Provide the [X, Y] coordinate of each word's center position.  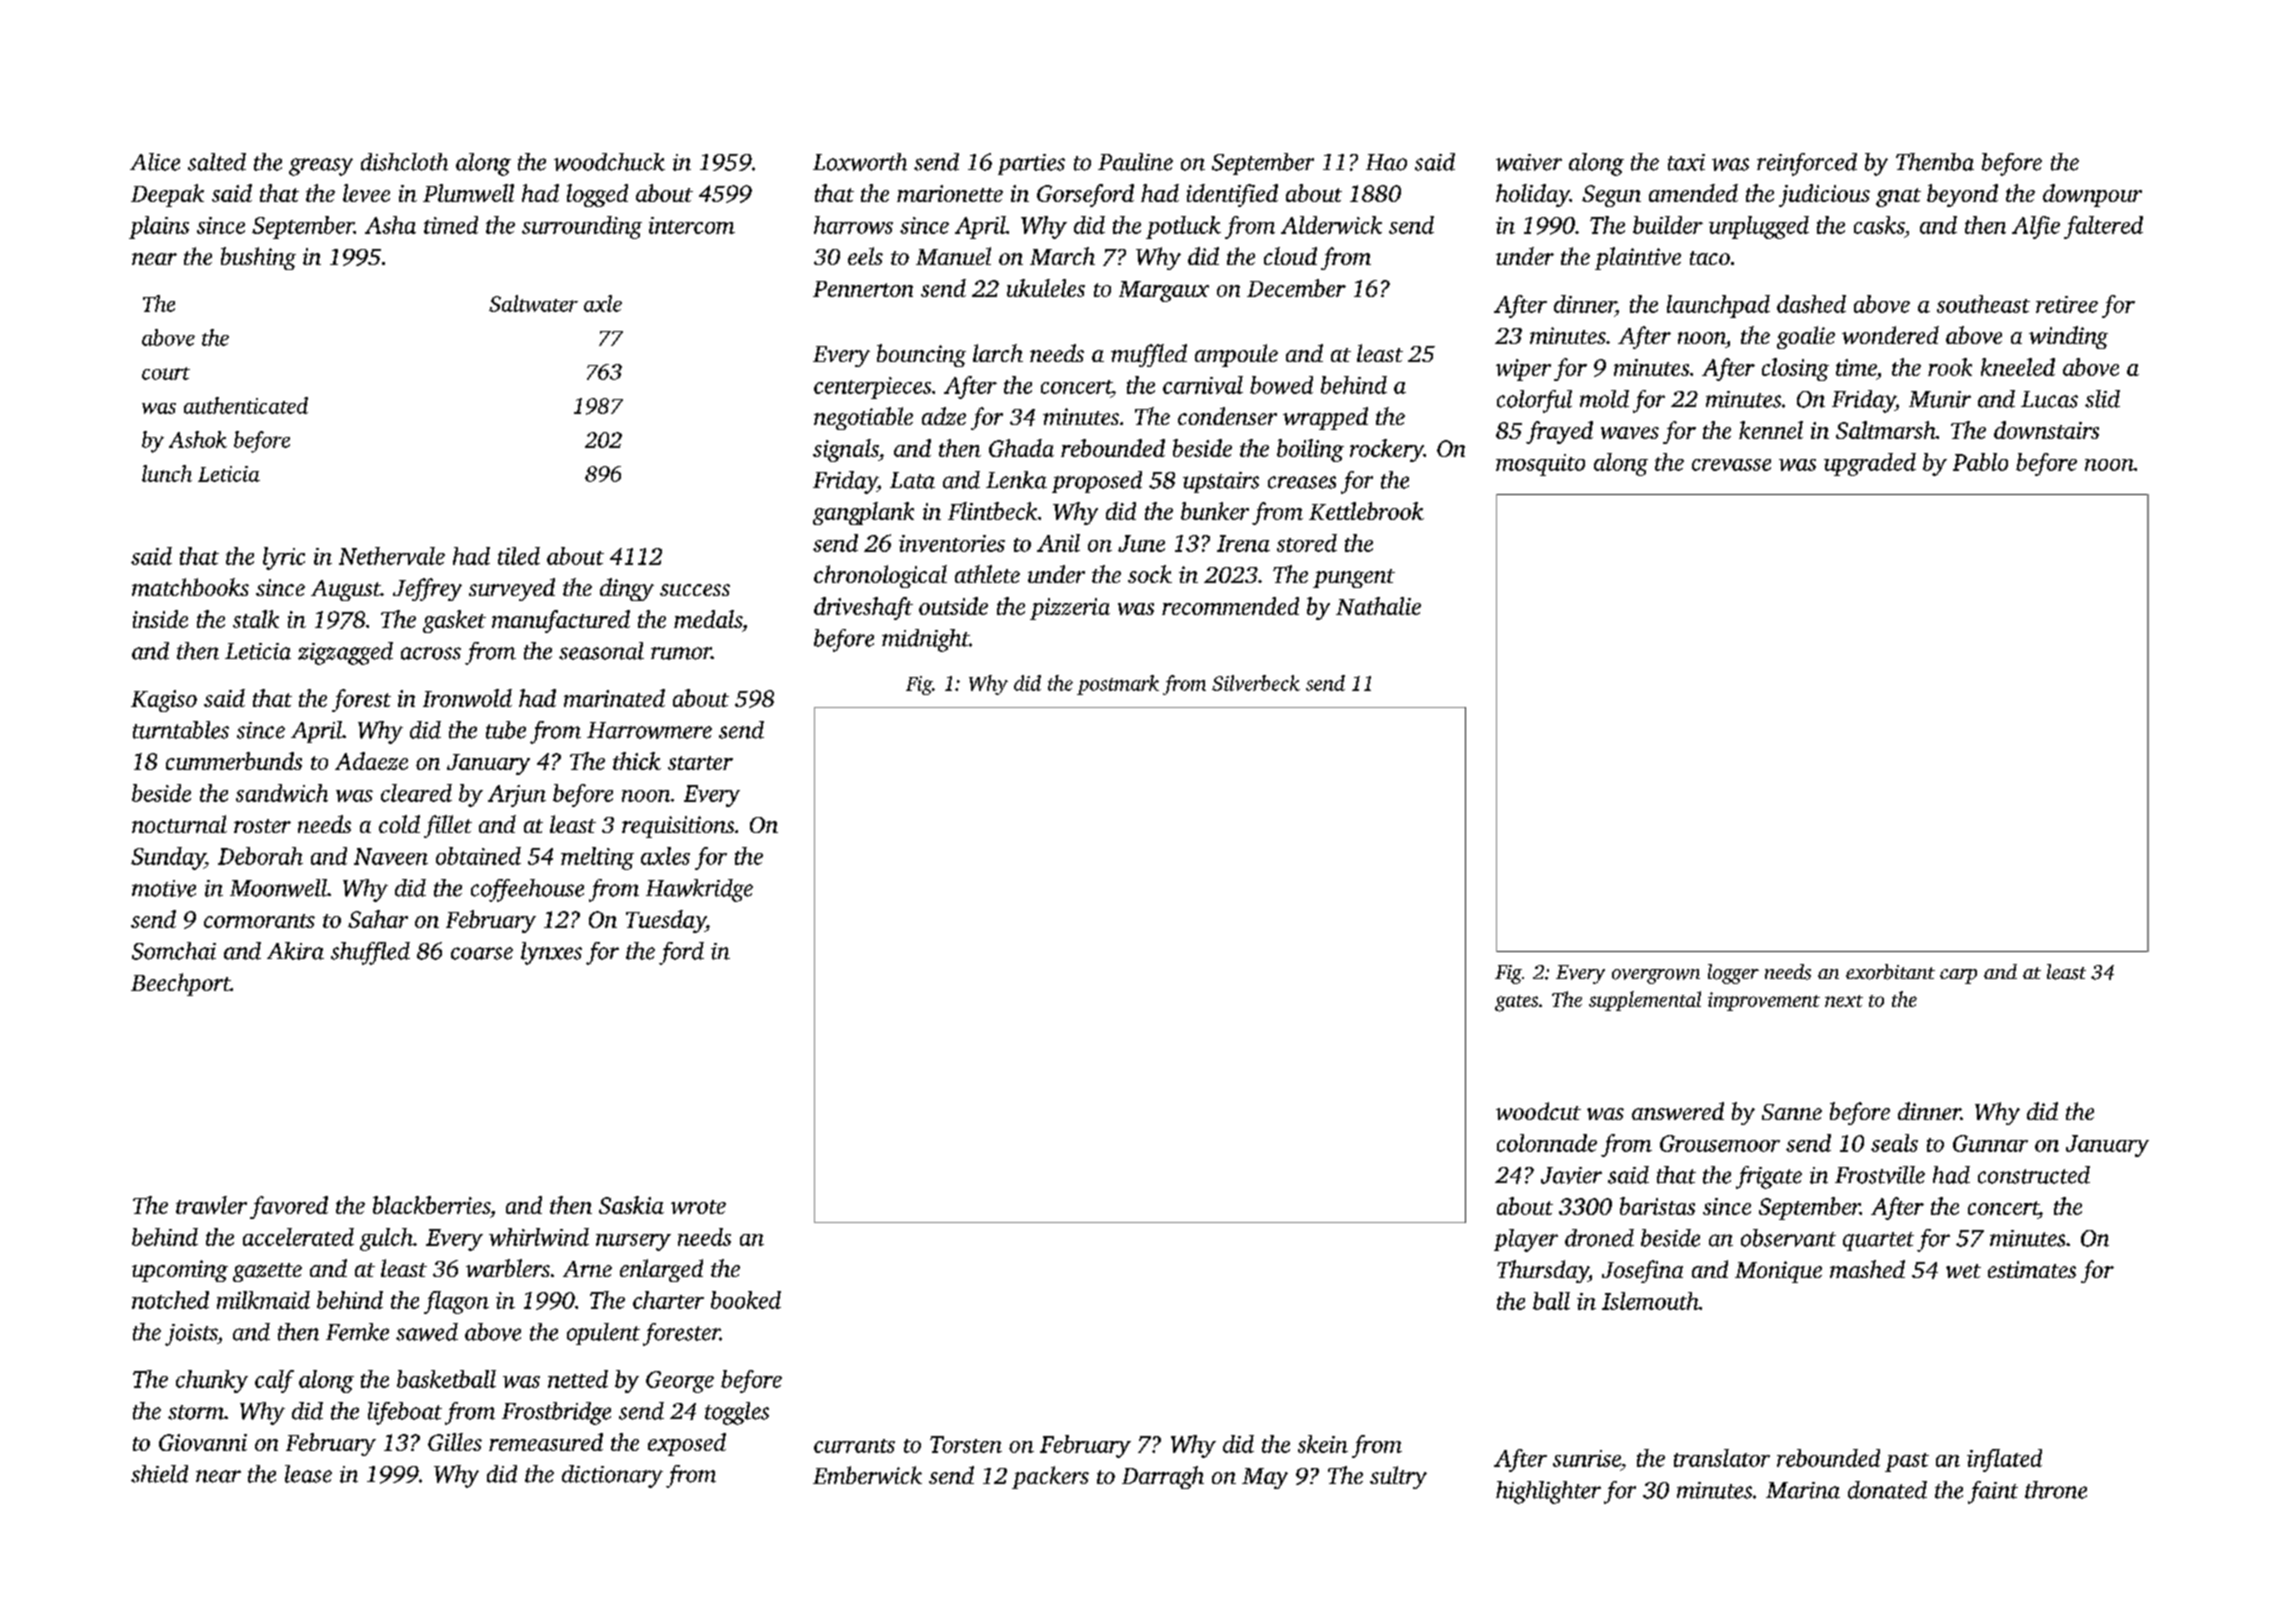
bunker [1215, 511]
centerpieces [872, 388]
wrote [698, 1207]
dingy [627, 589]
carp [1958, 976]
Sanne [1792, 1112]
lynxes [551, 953]
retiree [2067, 304]
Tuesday [666, 921]
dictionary [612, 1476]
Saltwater [533, 303]
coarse [482, 953]
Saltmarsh [1886, 430]
